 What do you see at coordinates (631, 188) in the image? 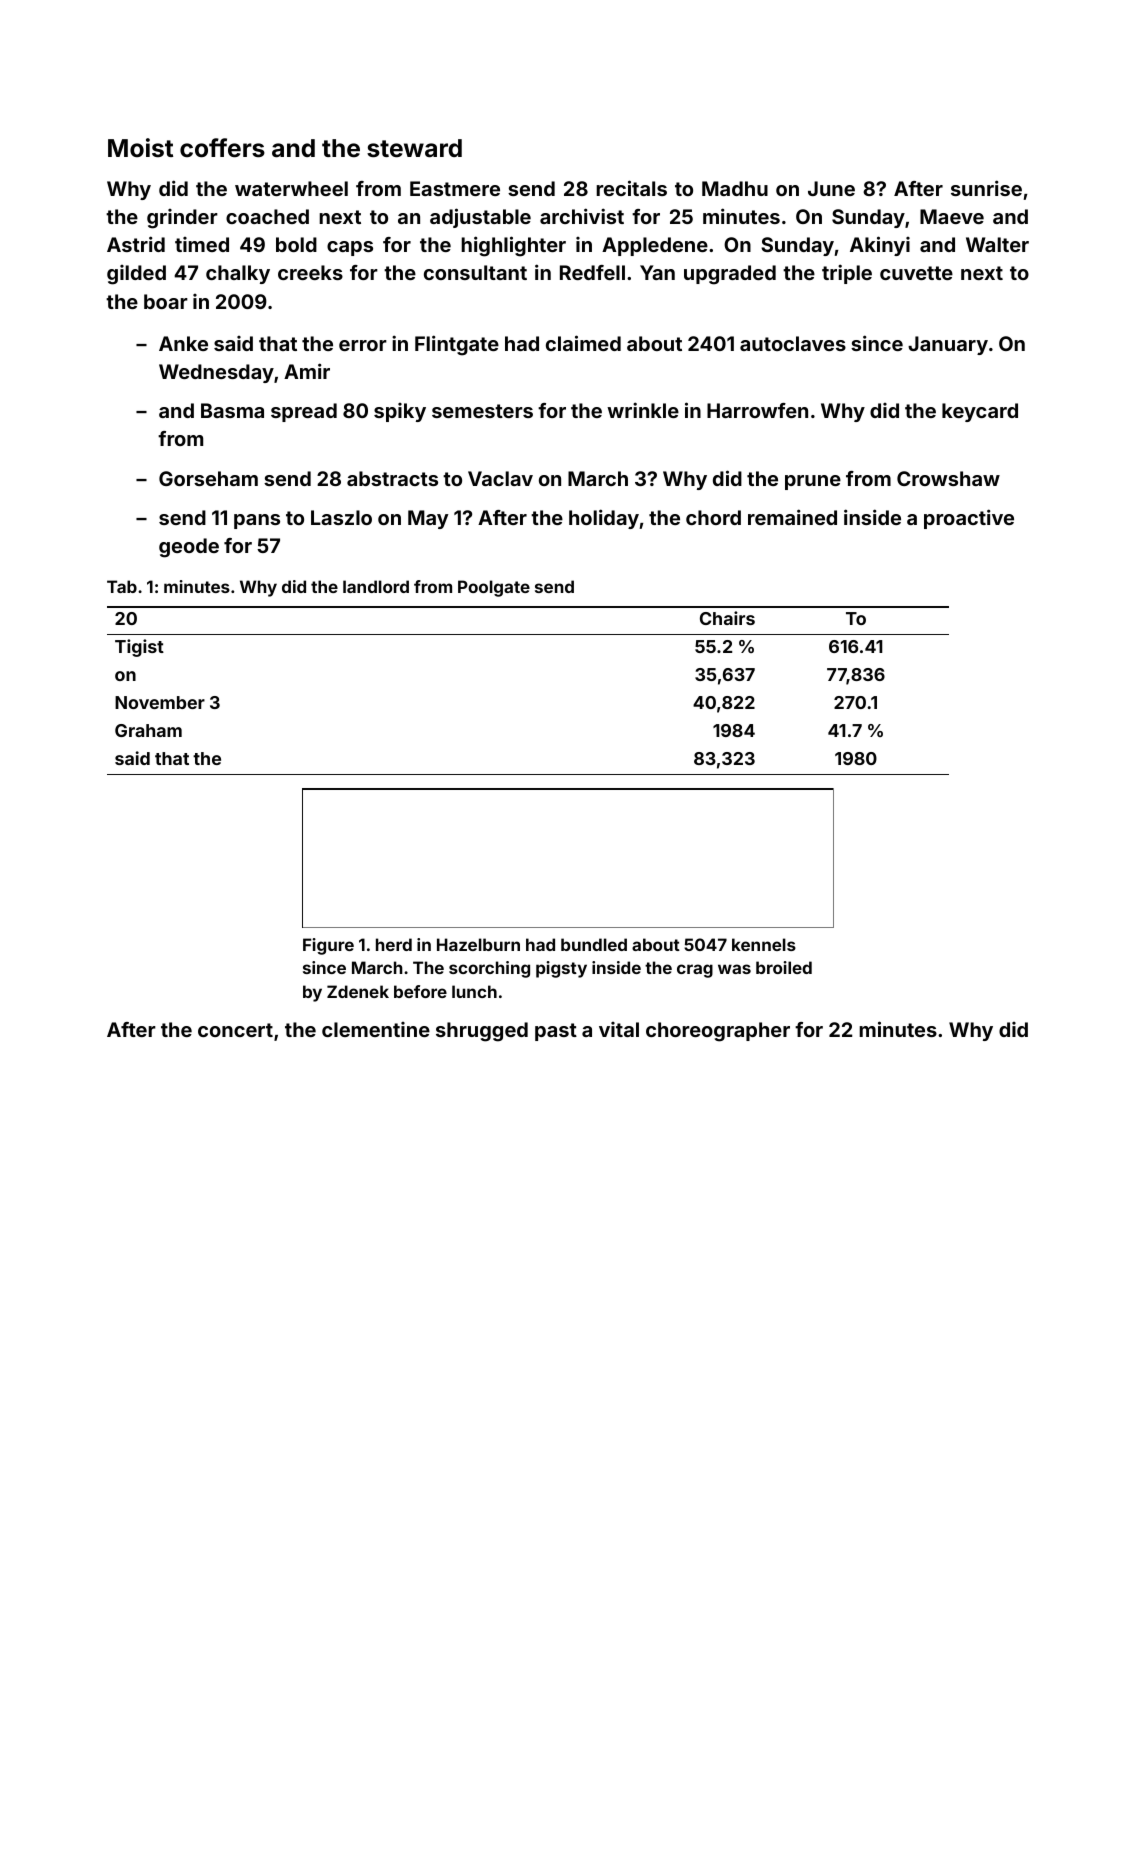
I see `recitals` at bounding box center [631, 188].
